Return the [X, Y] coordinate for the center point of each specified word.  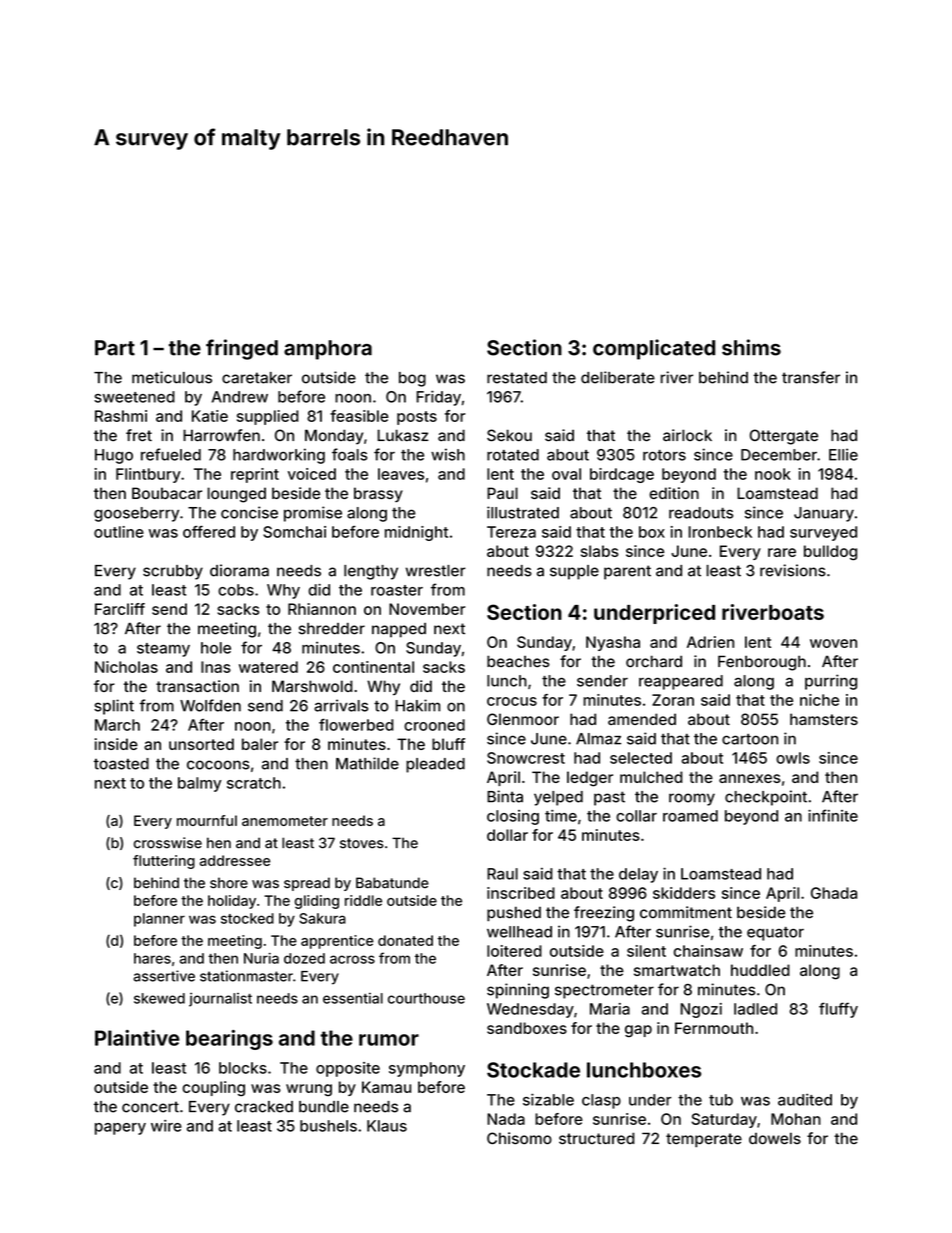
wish [448, 454]
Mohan [796, 1119]
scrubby [173, 572]
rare [782, 552]
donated [405, 940]
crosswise [168, 843]
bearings [229, 1040]
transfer [811, 377]
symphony [427, 1069]
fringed [242, 349]
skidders [684, 893]
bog [412, 379]
